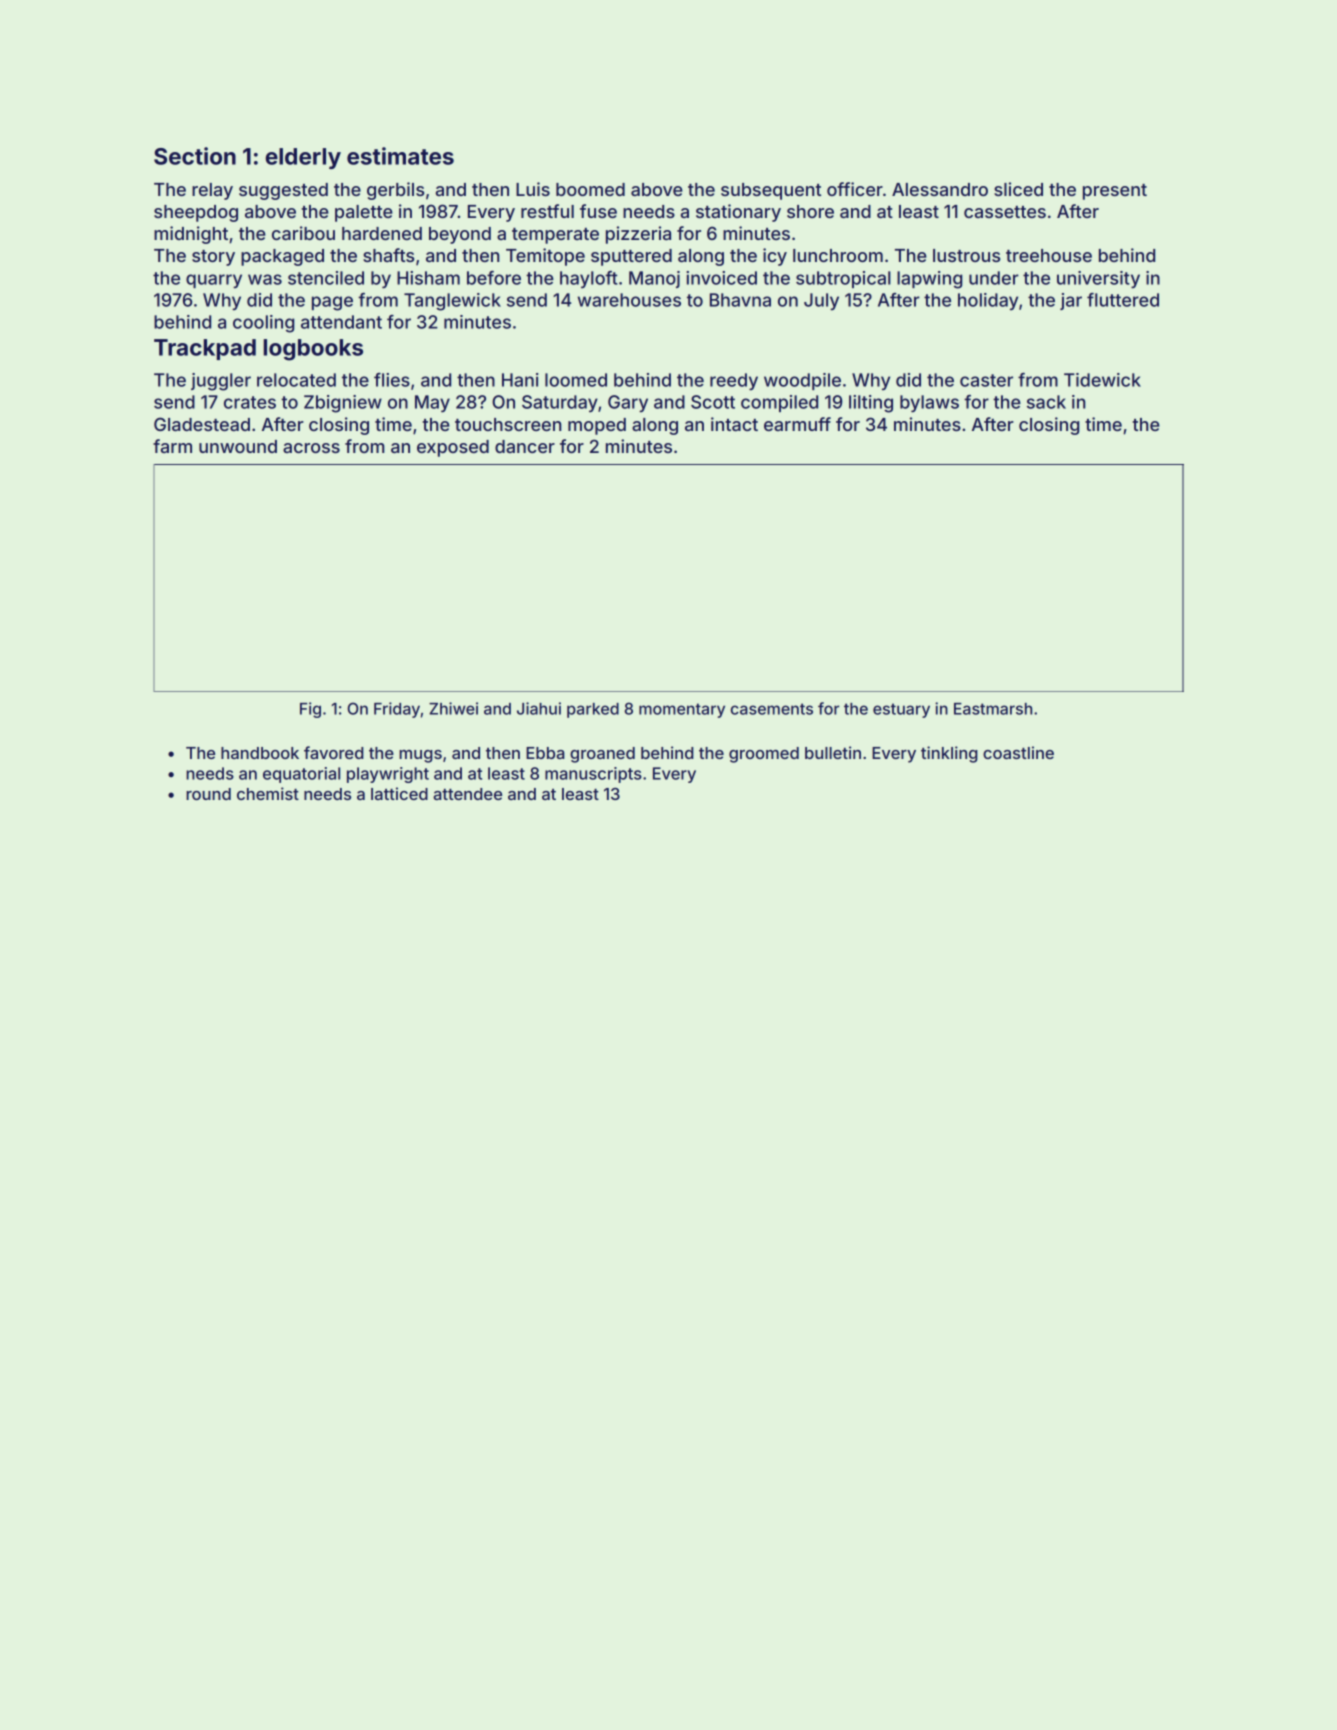 This document has height=1730, width=1337. Describe the element at coordinates (539, 708) in the document. I see `Jiahui` at that location.
